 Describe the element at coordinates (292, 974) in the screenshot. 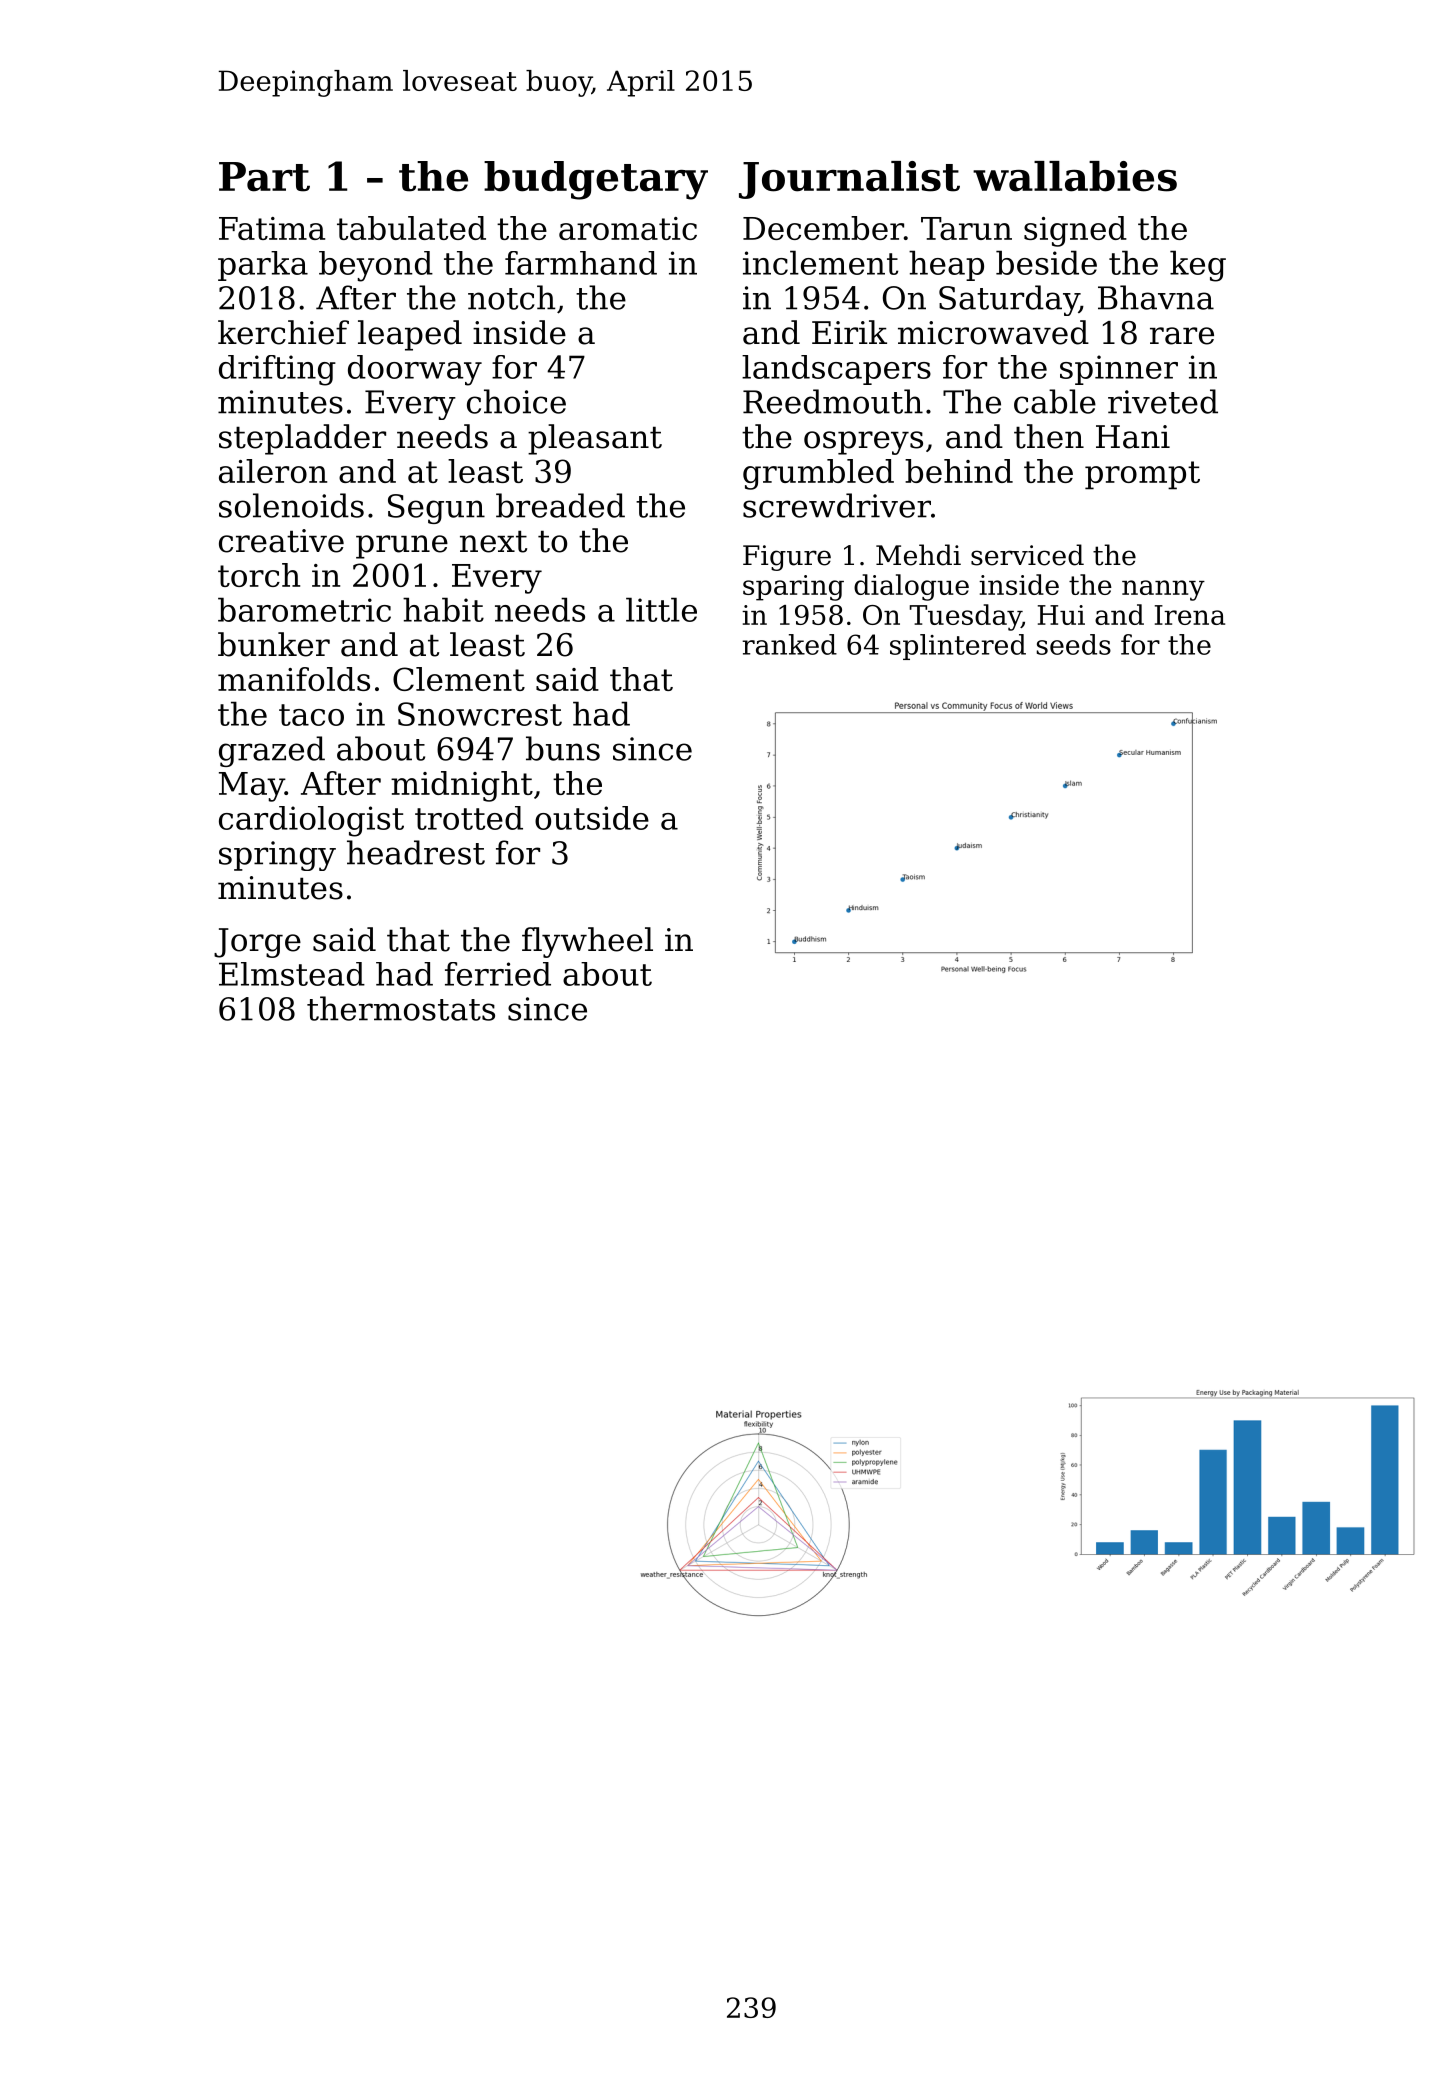

I see `Elmstead` at that location.
